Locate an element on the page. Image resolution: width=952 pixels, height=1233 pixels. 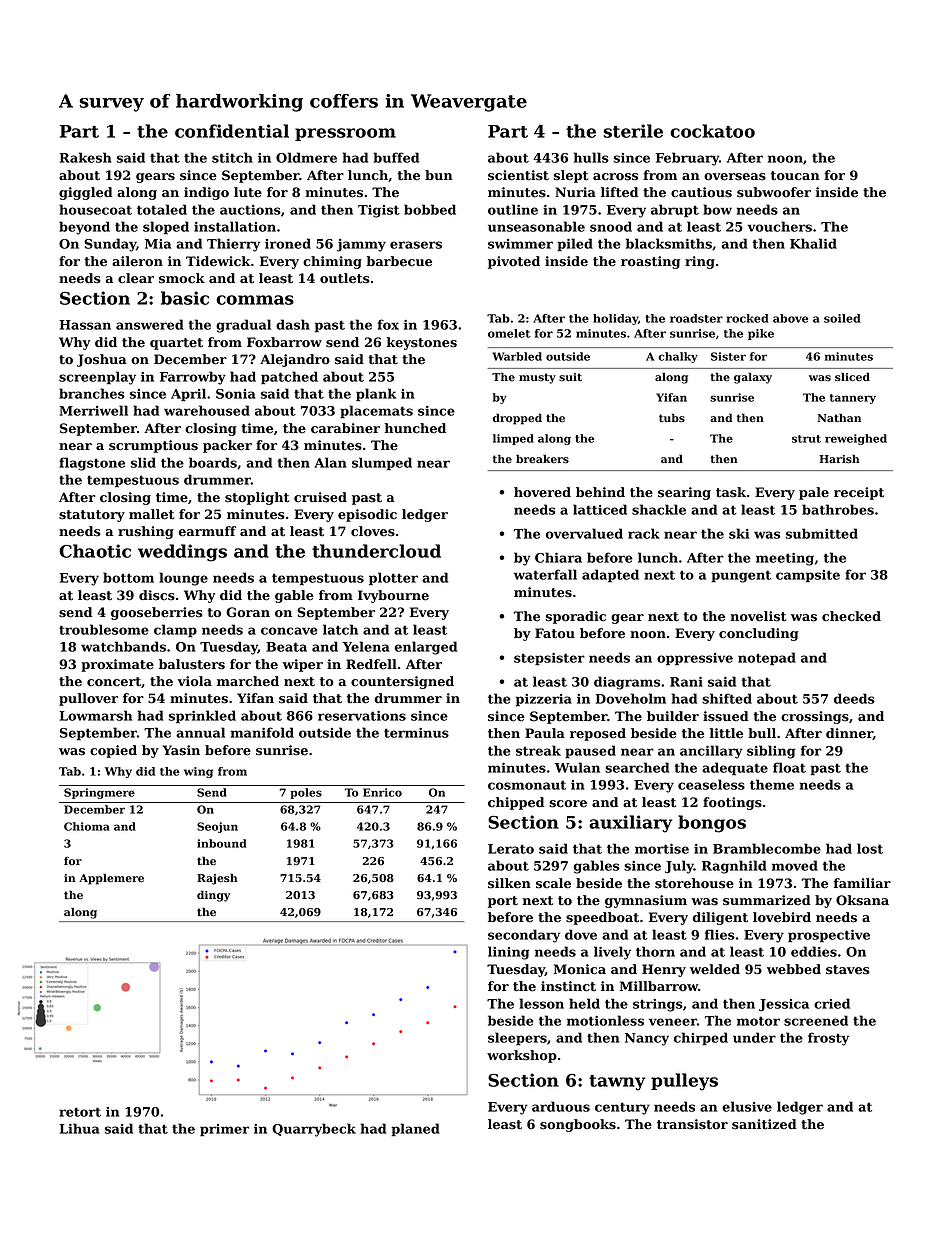
Sonia is located at coordinates (236, 394).
